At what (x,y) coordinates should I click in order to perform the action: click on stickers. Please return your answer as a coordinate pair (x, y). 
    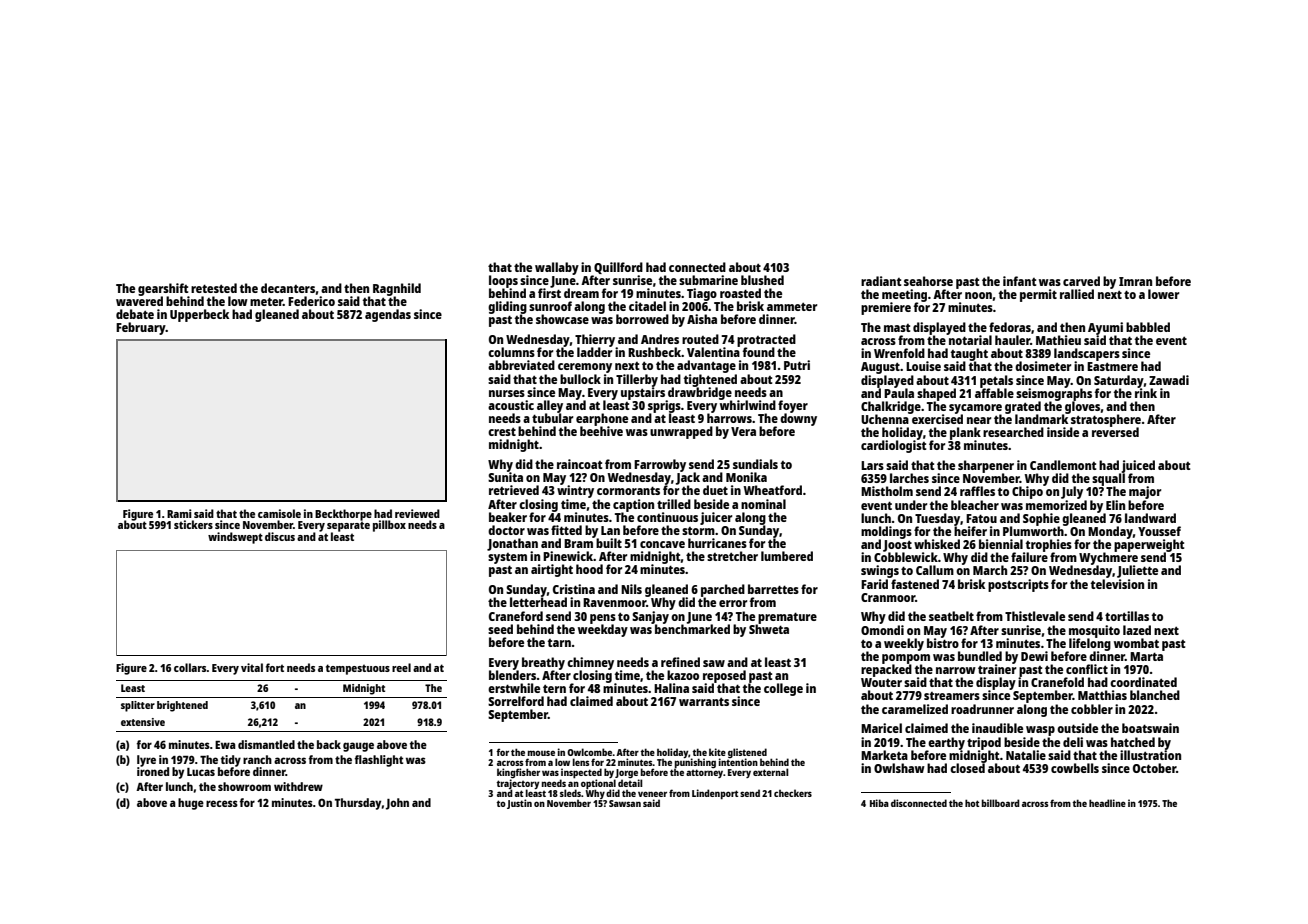
    Looking at the image, I should click on (193, 524).
